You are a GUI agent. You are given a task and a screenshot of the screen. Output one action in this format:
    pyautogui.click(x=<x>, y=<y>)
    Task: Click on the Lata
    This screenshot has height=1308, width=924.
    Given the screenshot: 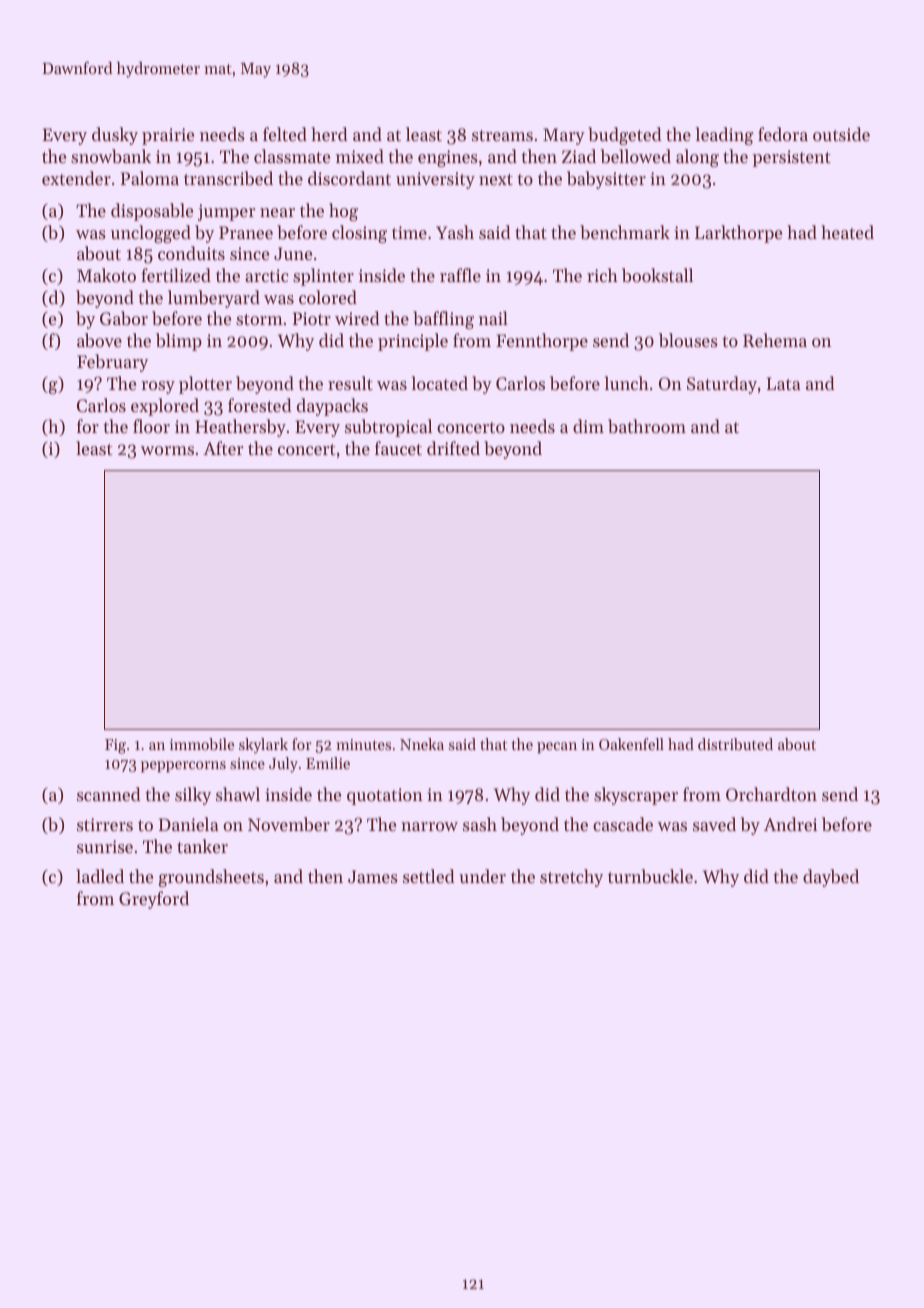 What is the action you would take?
    pyautogui.click(x=783, y=383)
